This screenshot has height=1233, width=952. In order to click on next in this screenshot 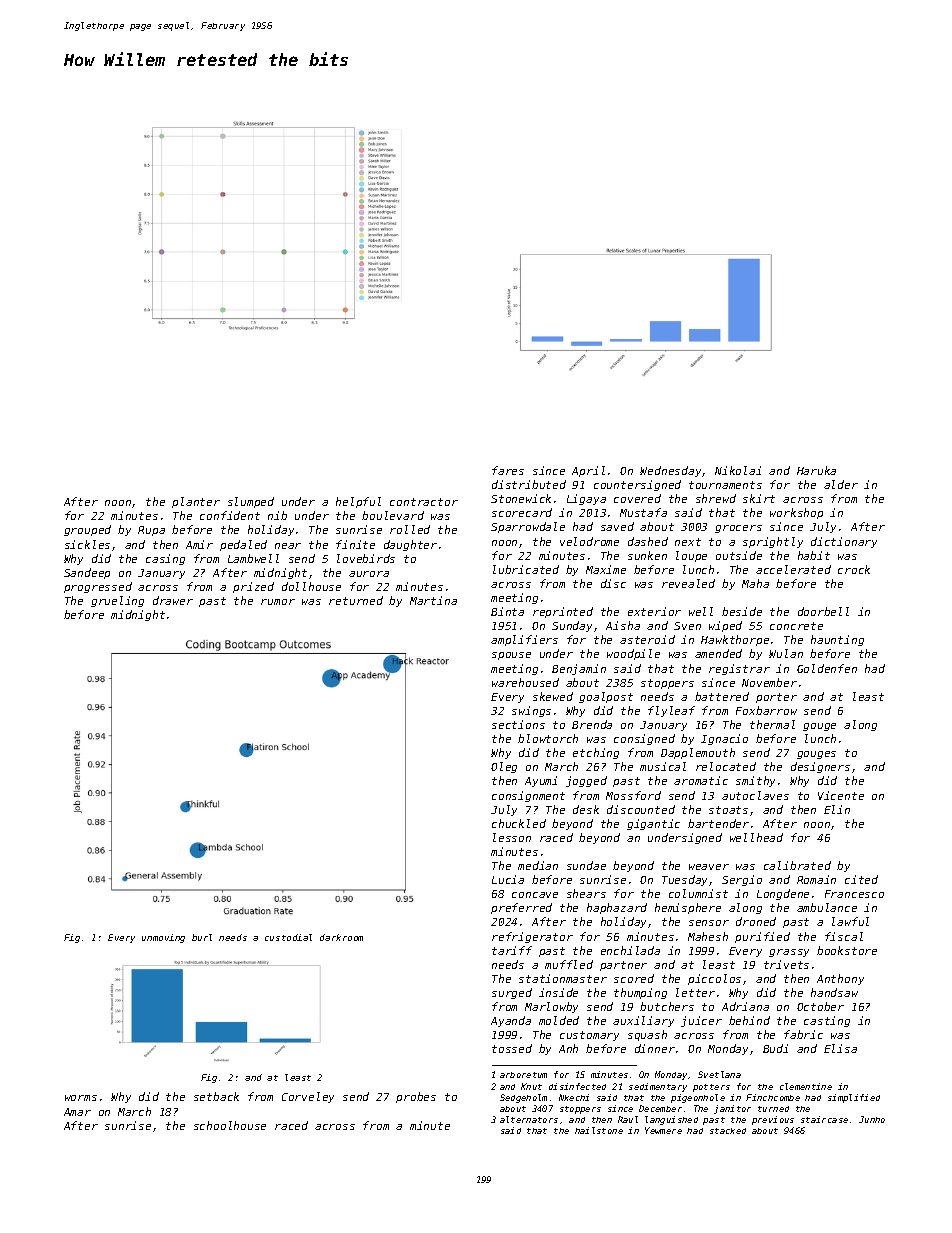, I will do `click(688, 542)`.
